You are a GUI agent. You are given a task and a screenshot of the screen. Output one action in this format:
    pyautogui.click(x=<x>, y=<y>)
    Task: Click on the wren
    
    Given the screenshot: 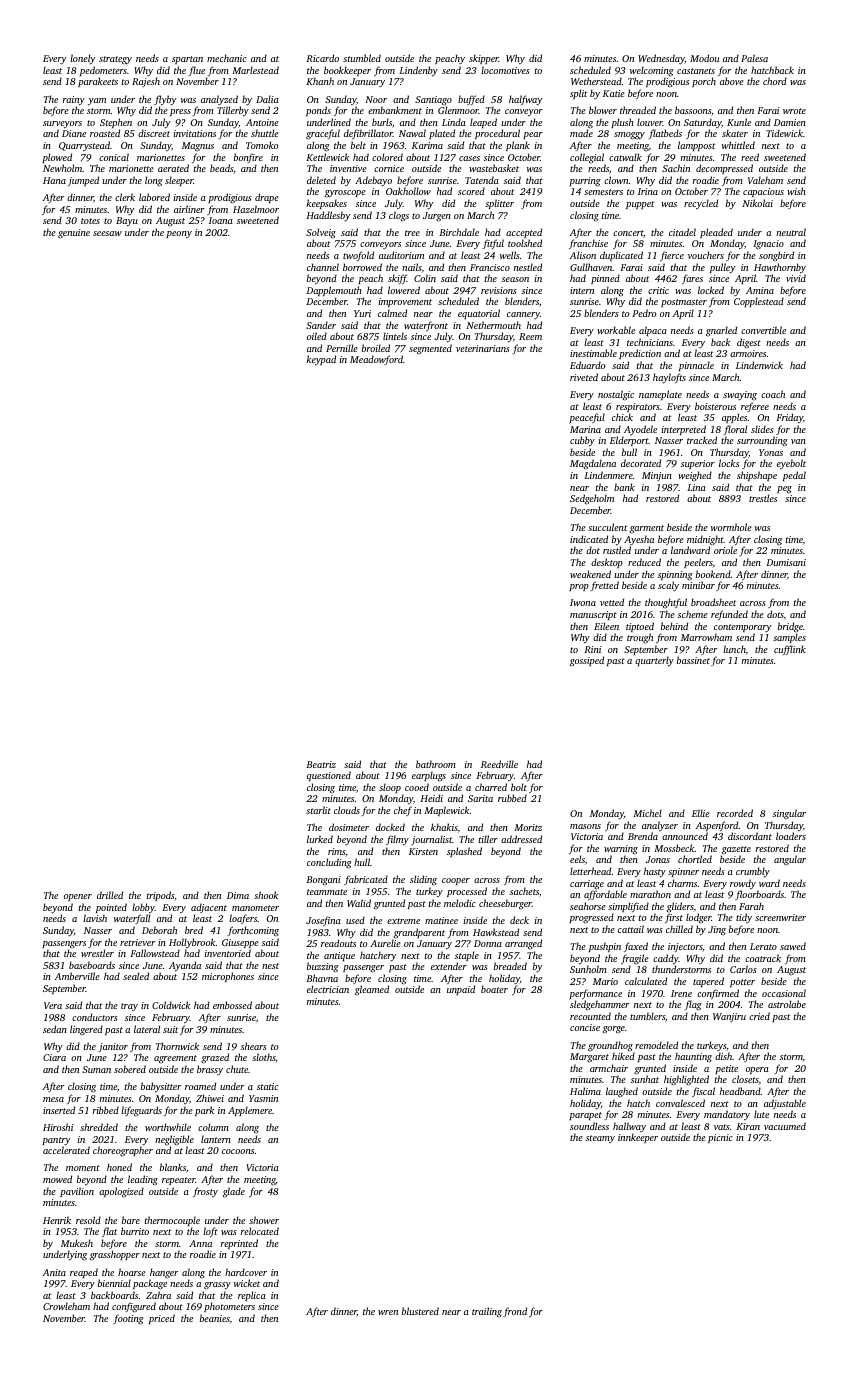 What is the action you would take?
    pyautogui.click(x=388, y=1312)
